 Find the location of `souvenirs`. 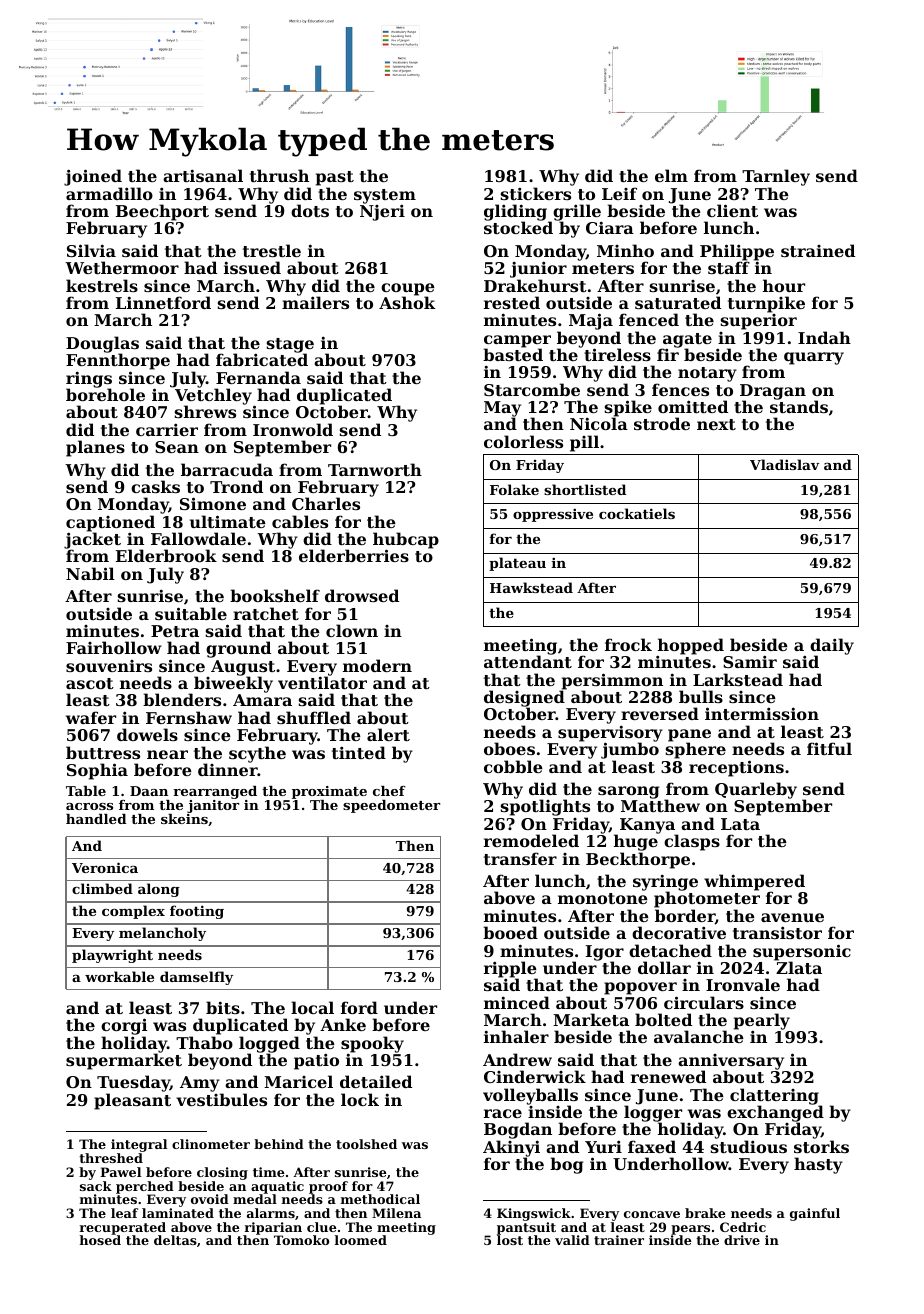

souvenirs is located at coordinates (109, 666).
